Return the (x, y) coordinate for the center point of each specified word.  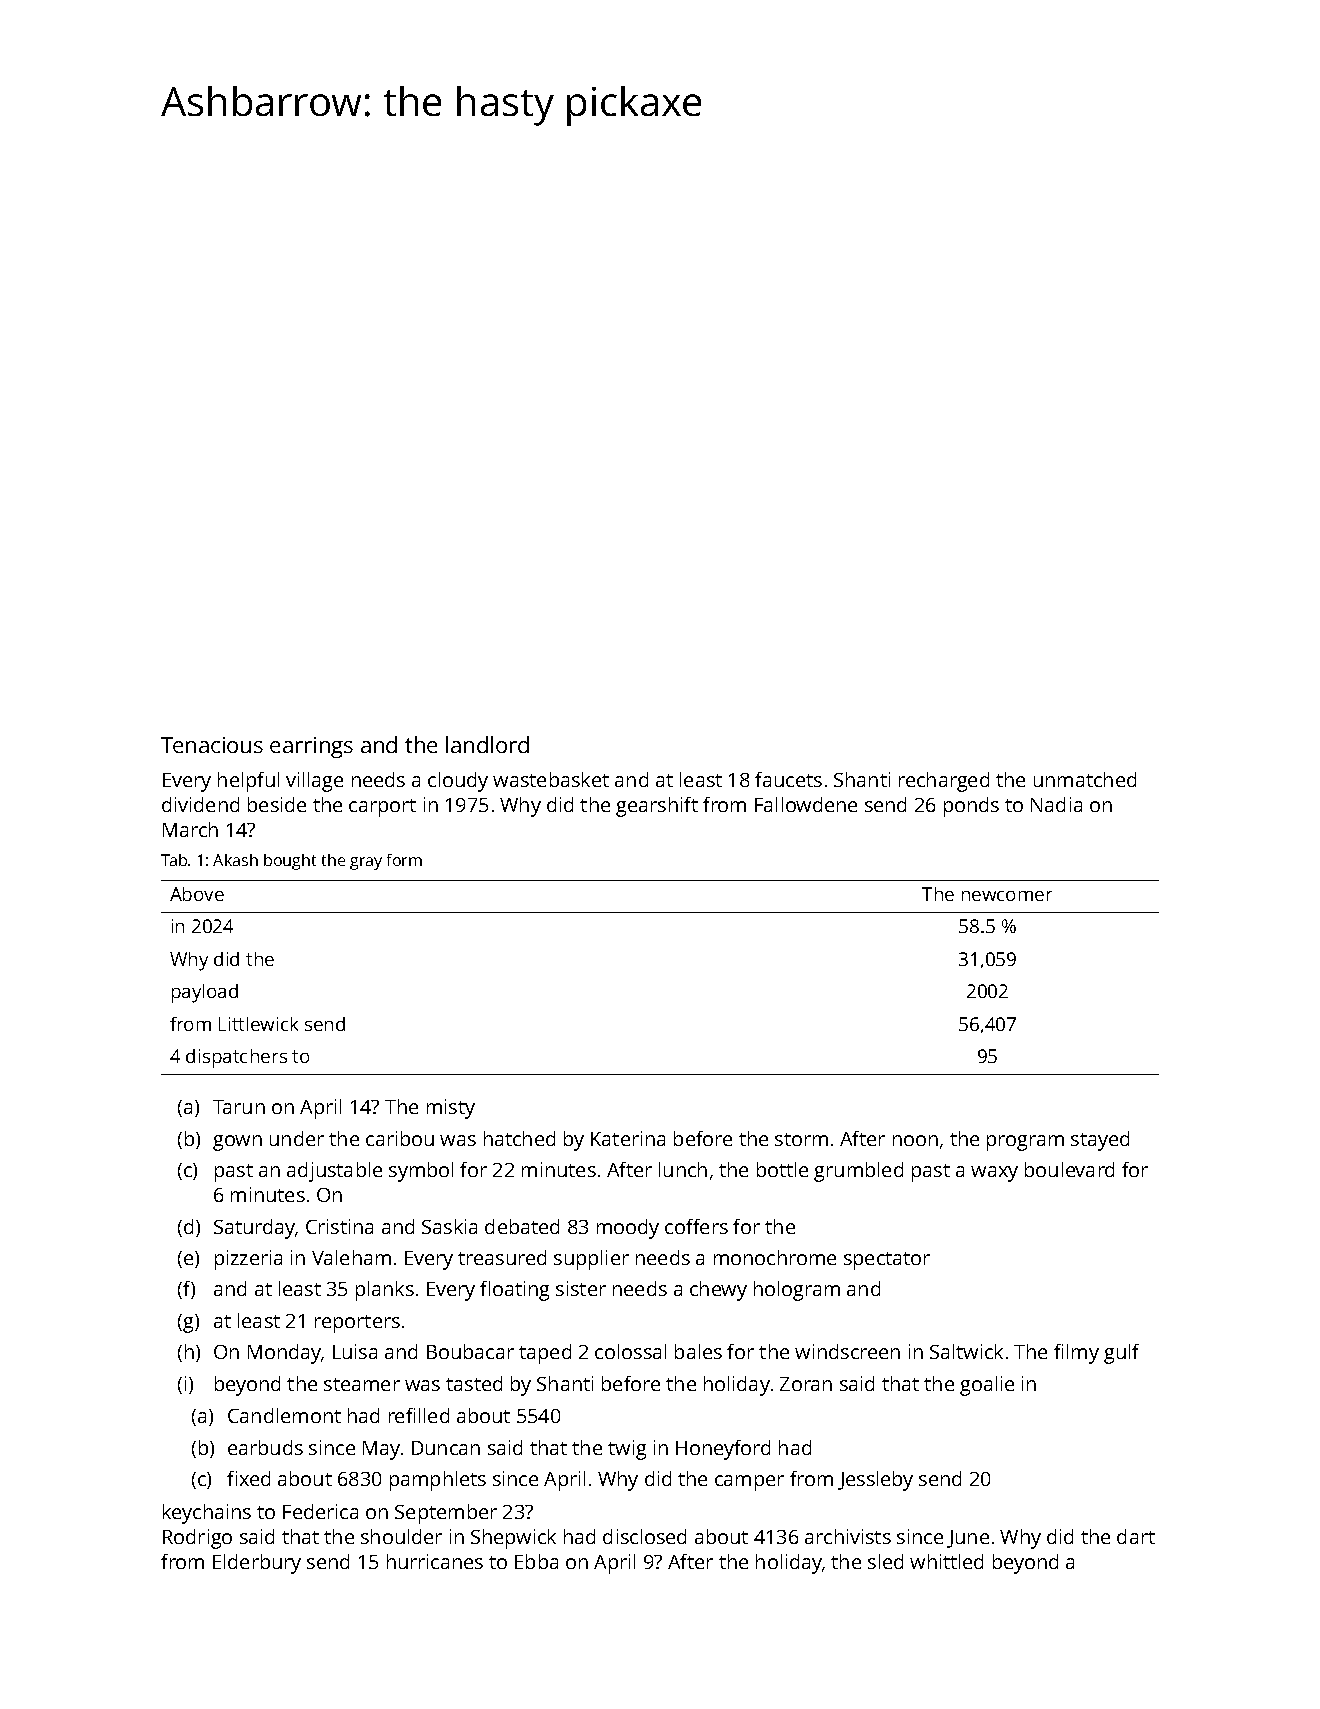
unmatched (1085, 779)
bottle (782, 1169)
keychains (207, 1514)
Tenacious (212, 745)
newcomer (1007, 896)
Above (197, 894)
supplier (591, 1260)
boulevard (1069, 1169)
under (297, 1138)
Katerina (628, 1138)
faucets (788, 779)
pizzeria (248, 1260)
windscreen (847, 1351)
